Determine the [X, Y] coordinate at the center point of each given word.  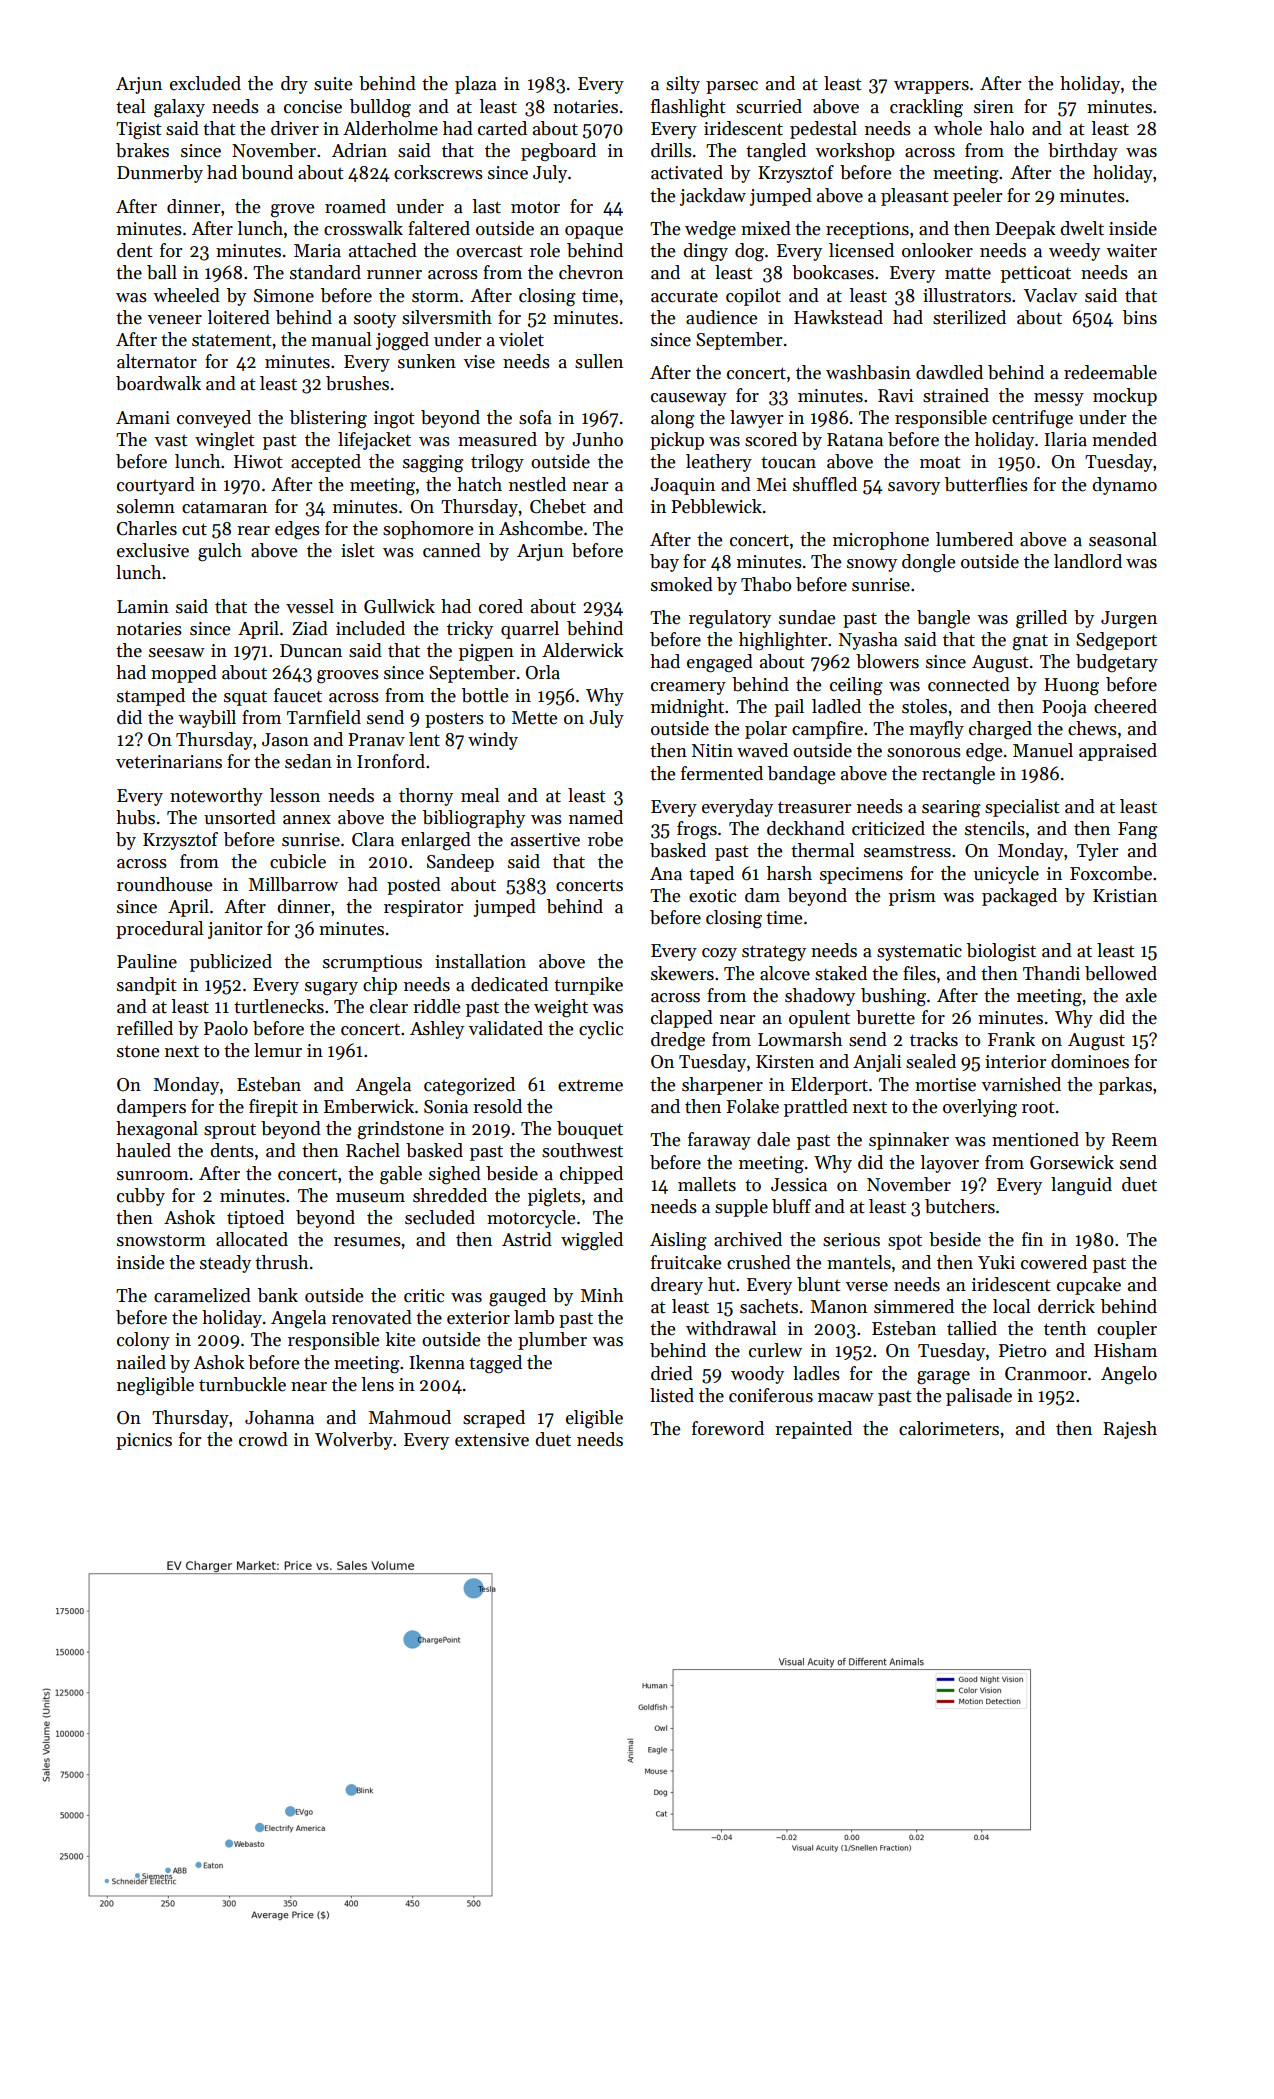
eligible [594, 1419]
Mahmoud [410, 1417]
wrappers [931, 87]
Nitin [712, 751]
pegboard [558, 152]
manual [341, 339]
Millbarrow [293, 884]
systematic [919, 952]
